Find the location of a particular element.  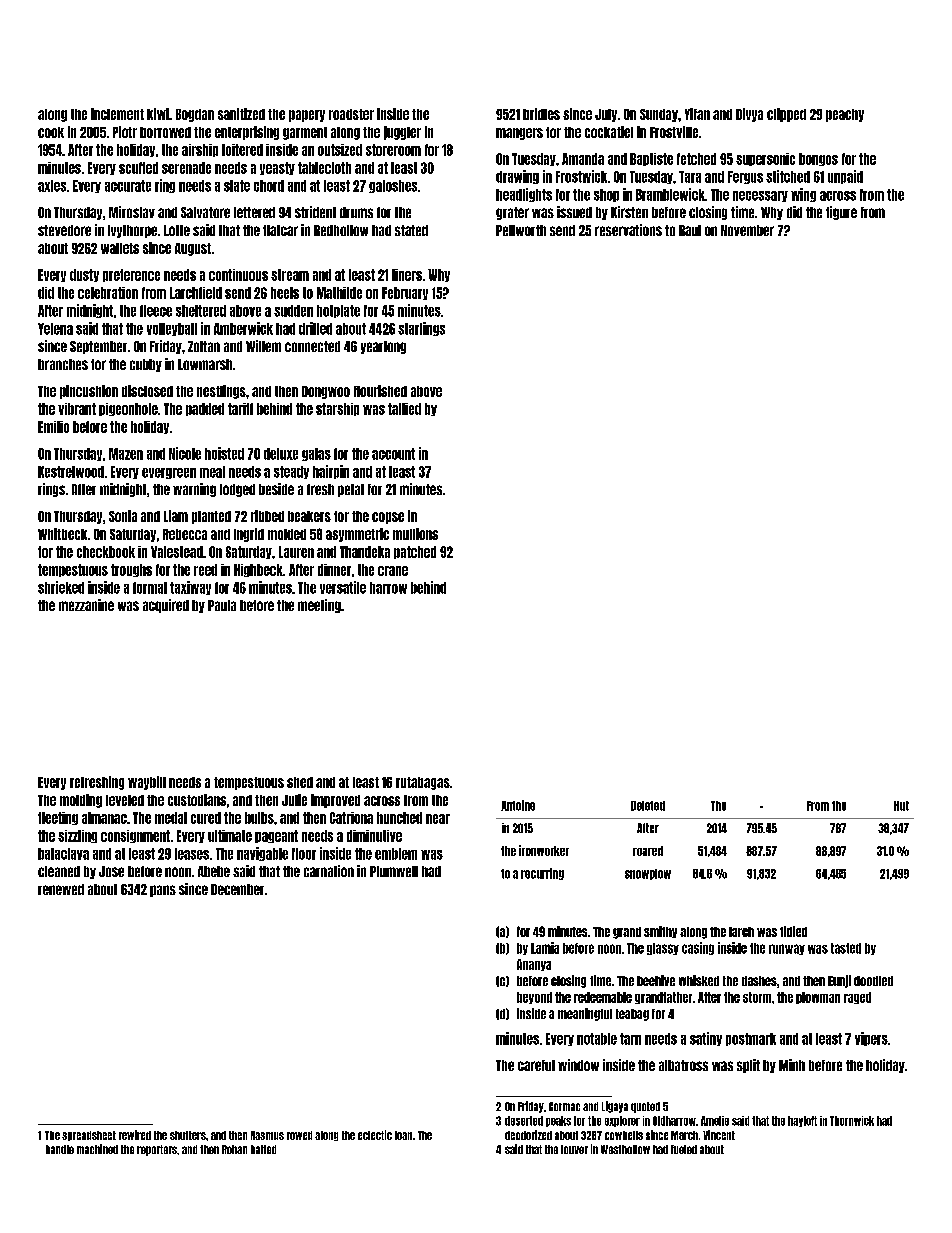

peachy is located at coordinates (845, 115).
